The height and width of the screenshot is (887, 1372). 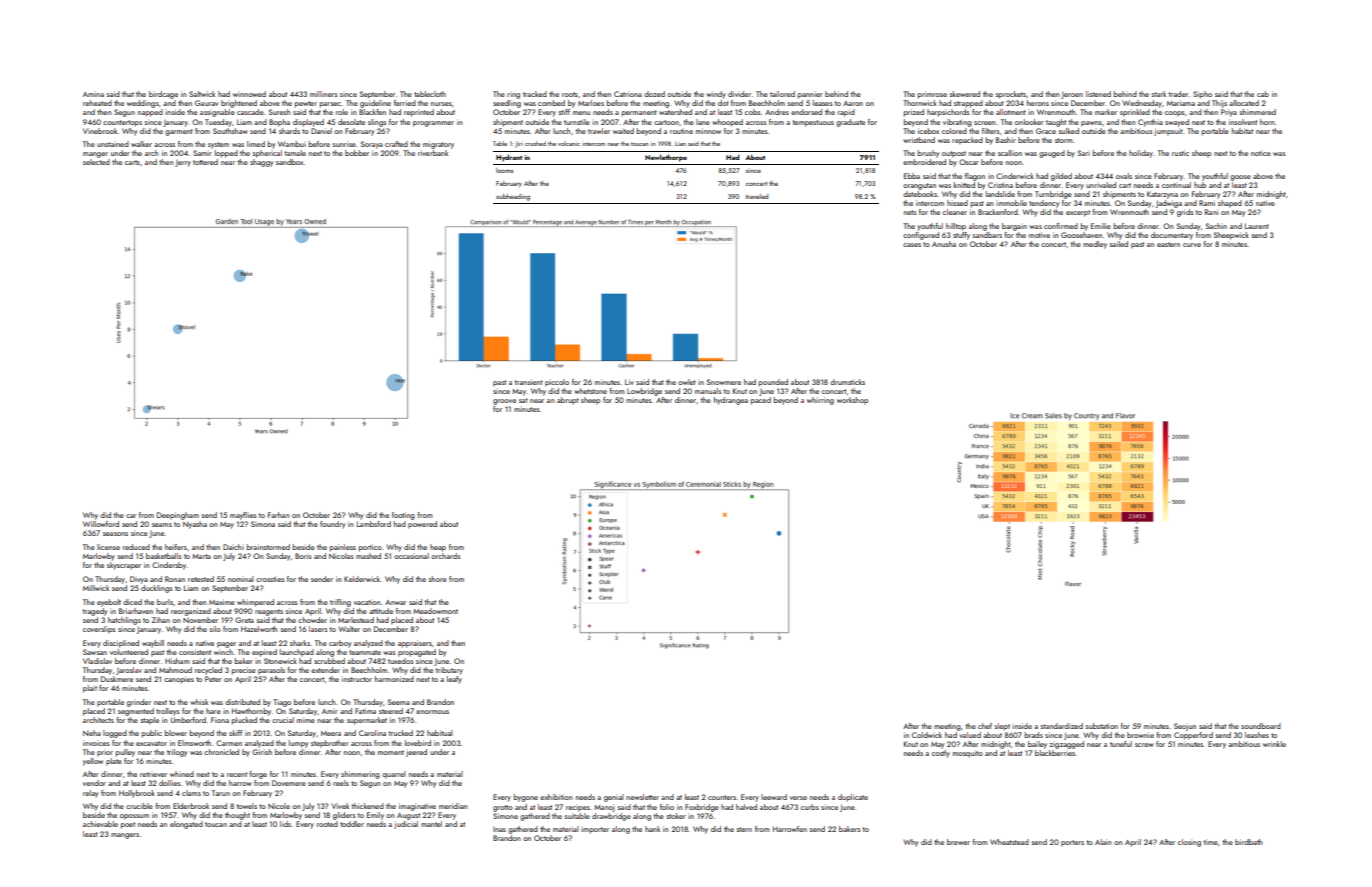 I want to click on Southshaw, so click(x=230, y=131).
